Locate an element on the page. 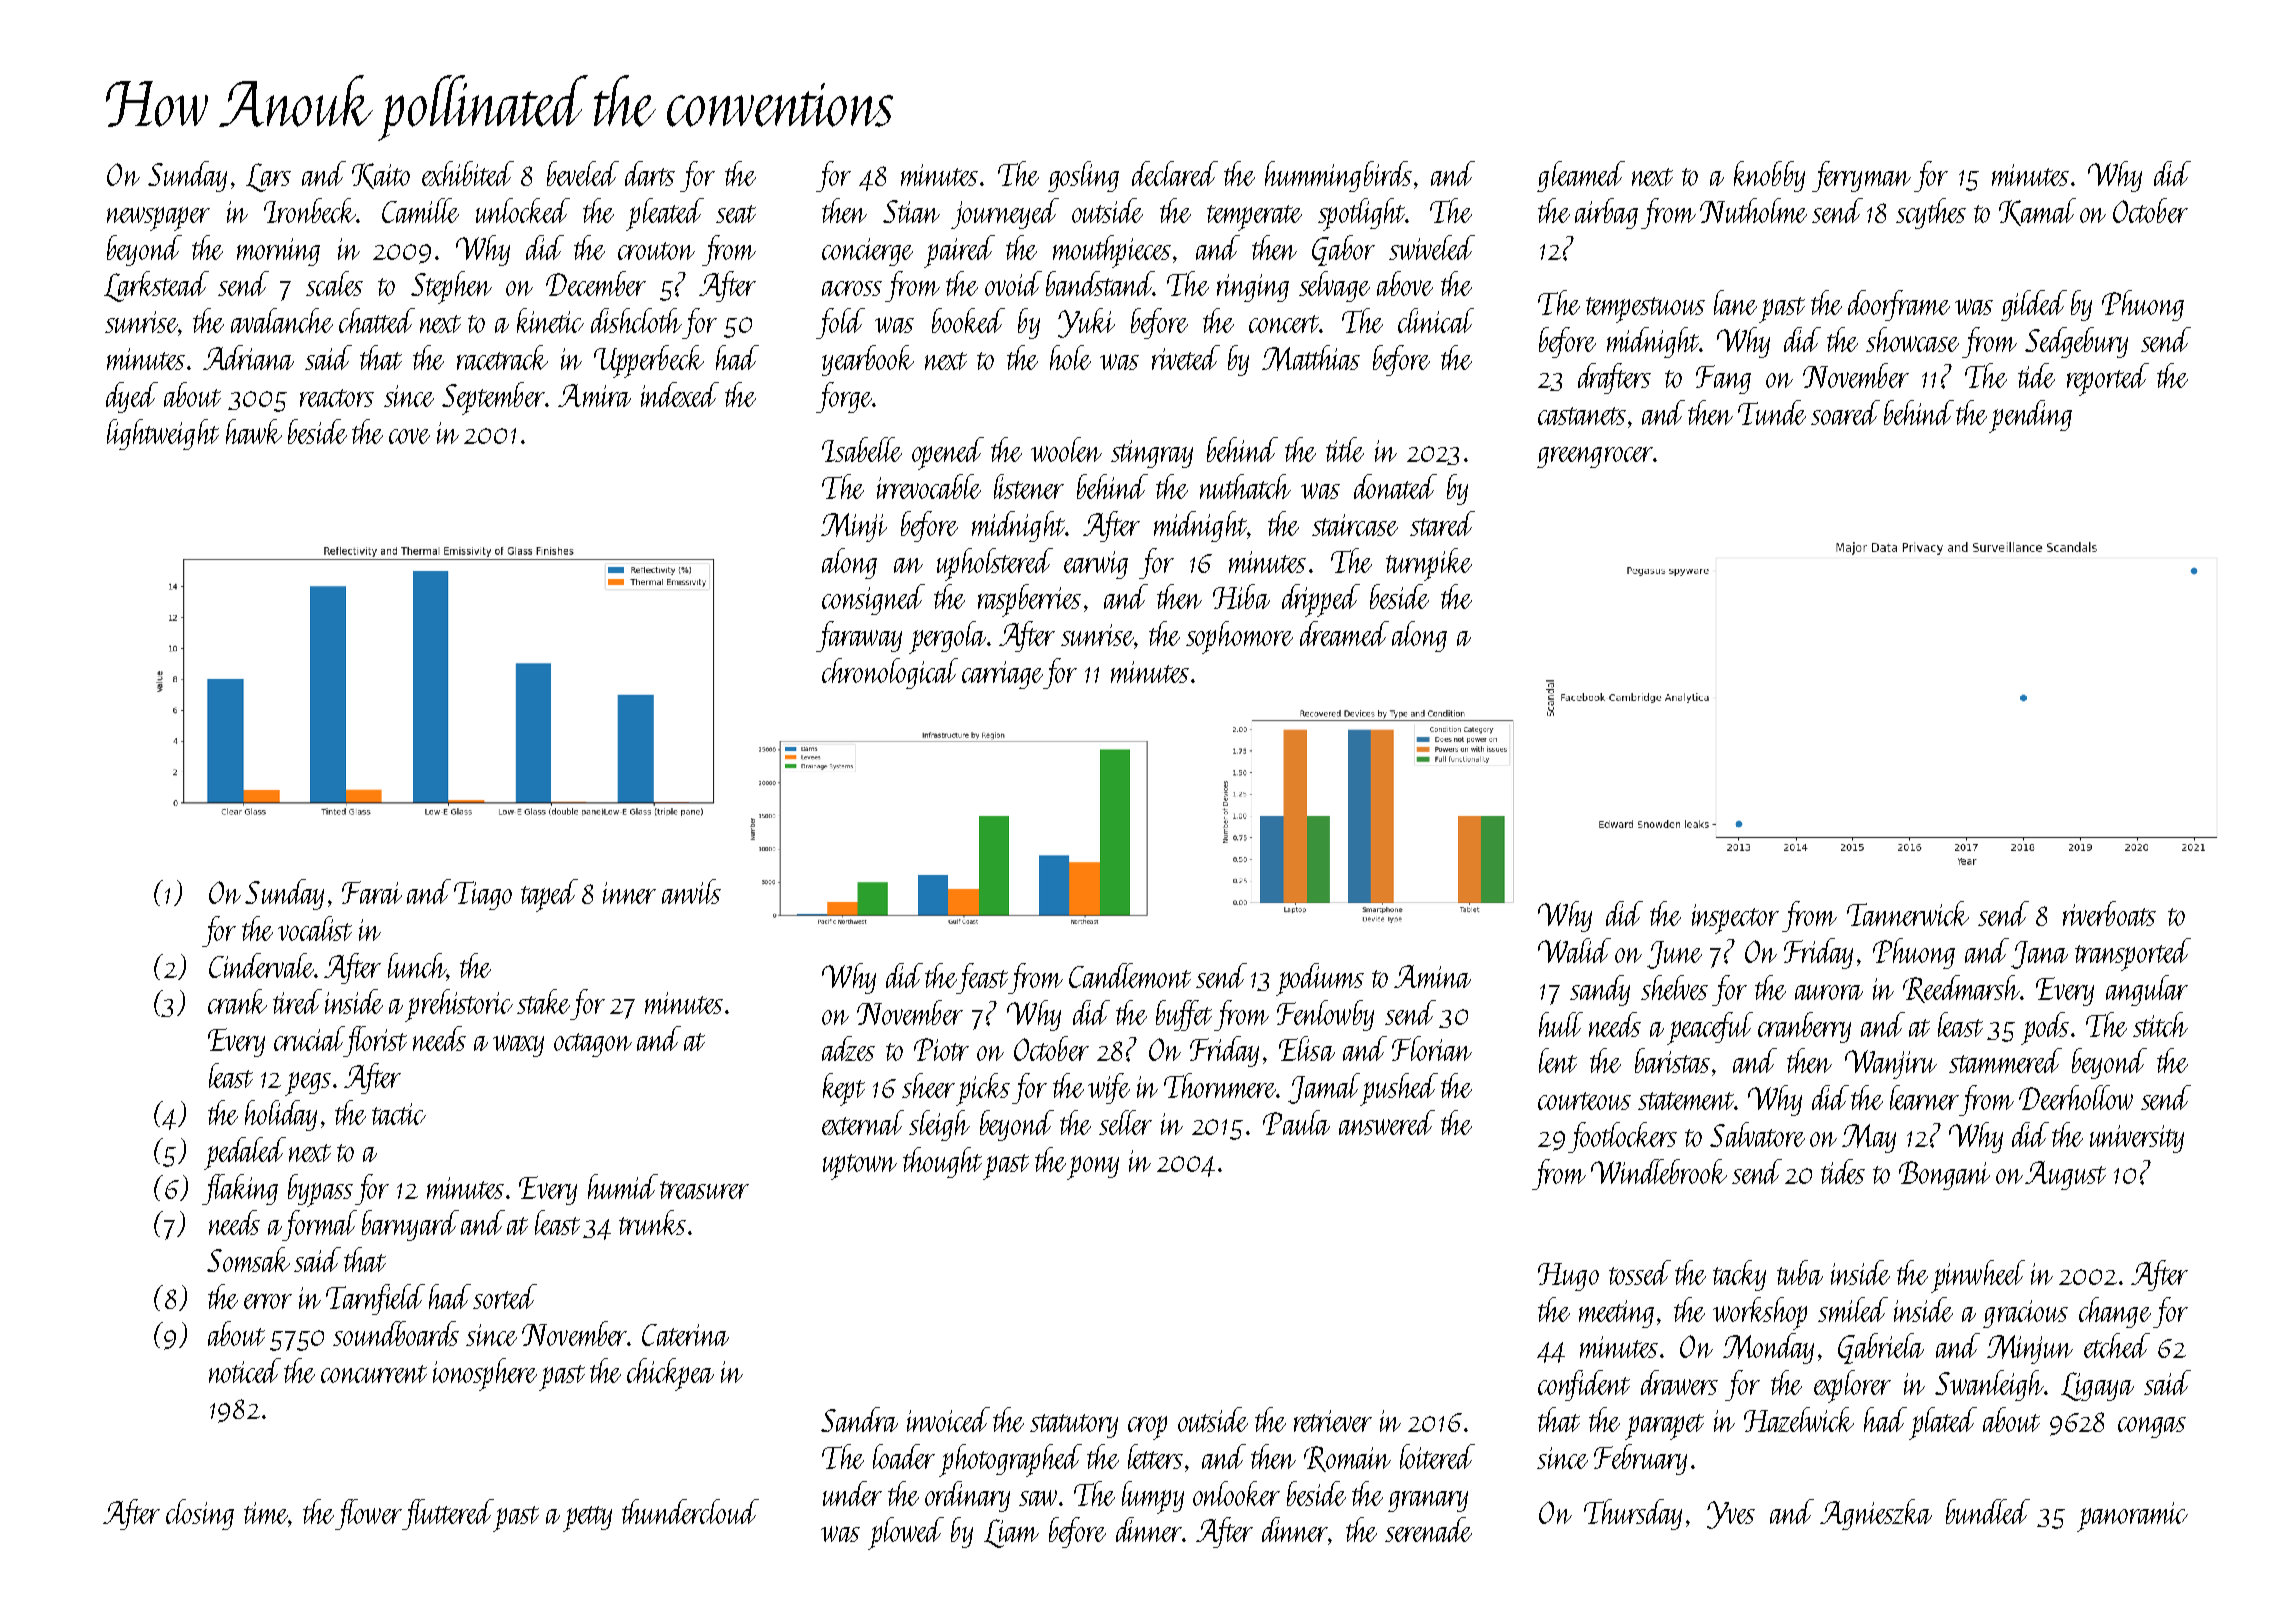  fluttered is located at coordinates (447, 1514).
